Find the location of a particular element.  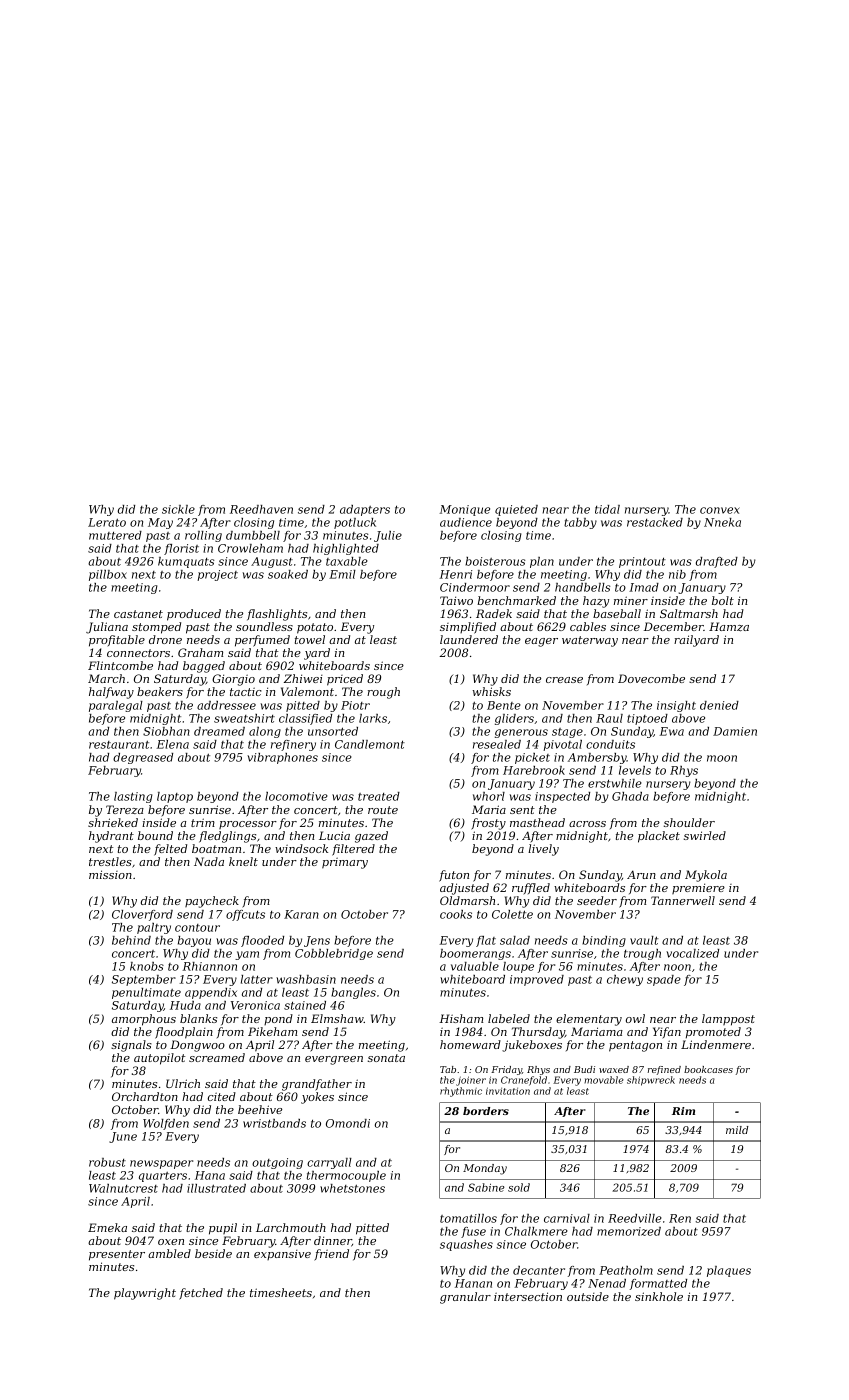

Dovecombe is located at coordinates (651, 678).
